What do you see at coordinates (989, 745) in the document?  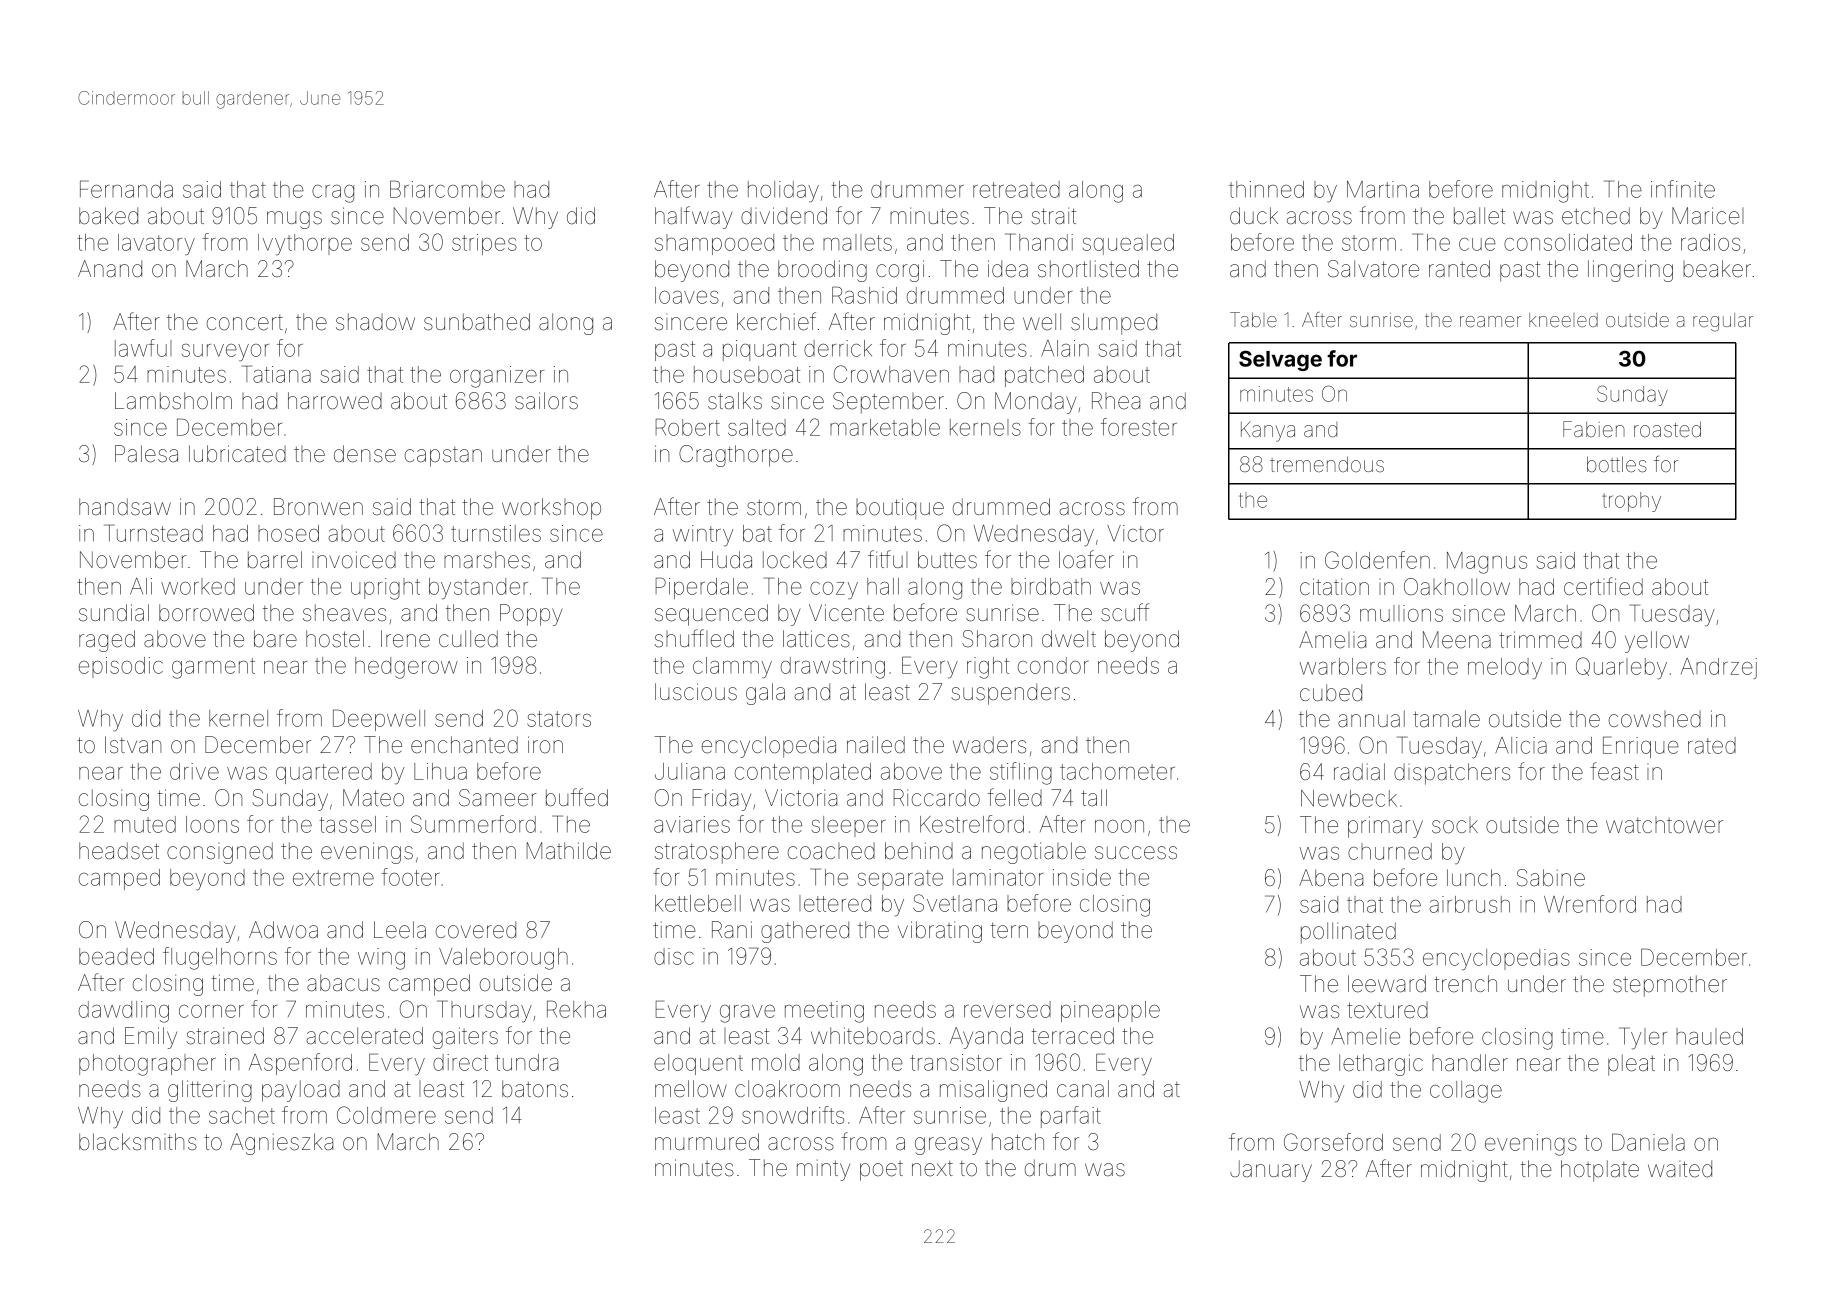 I see `waders` at bounding box center [989, 745].
